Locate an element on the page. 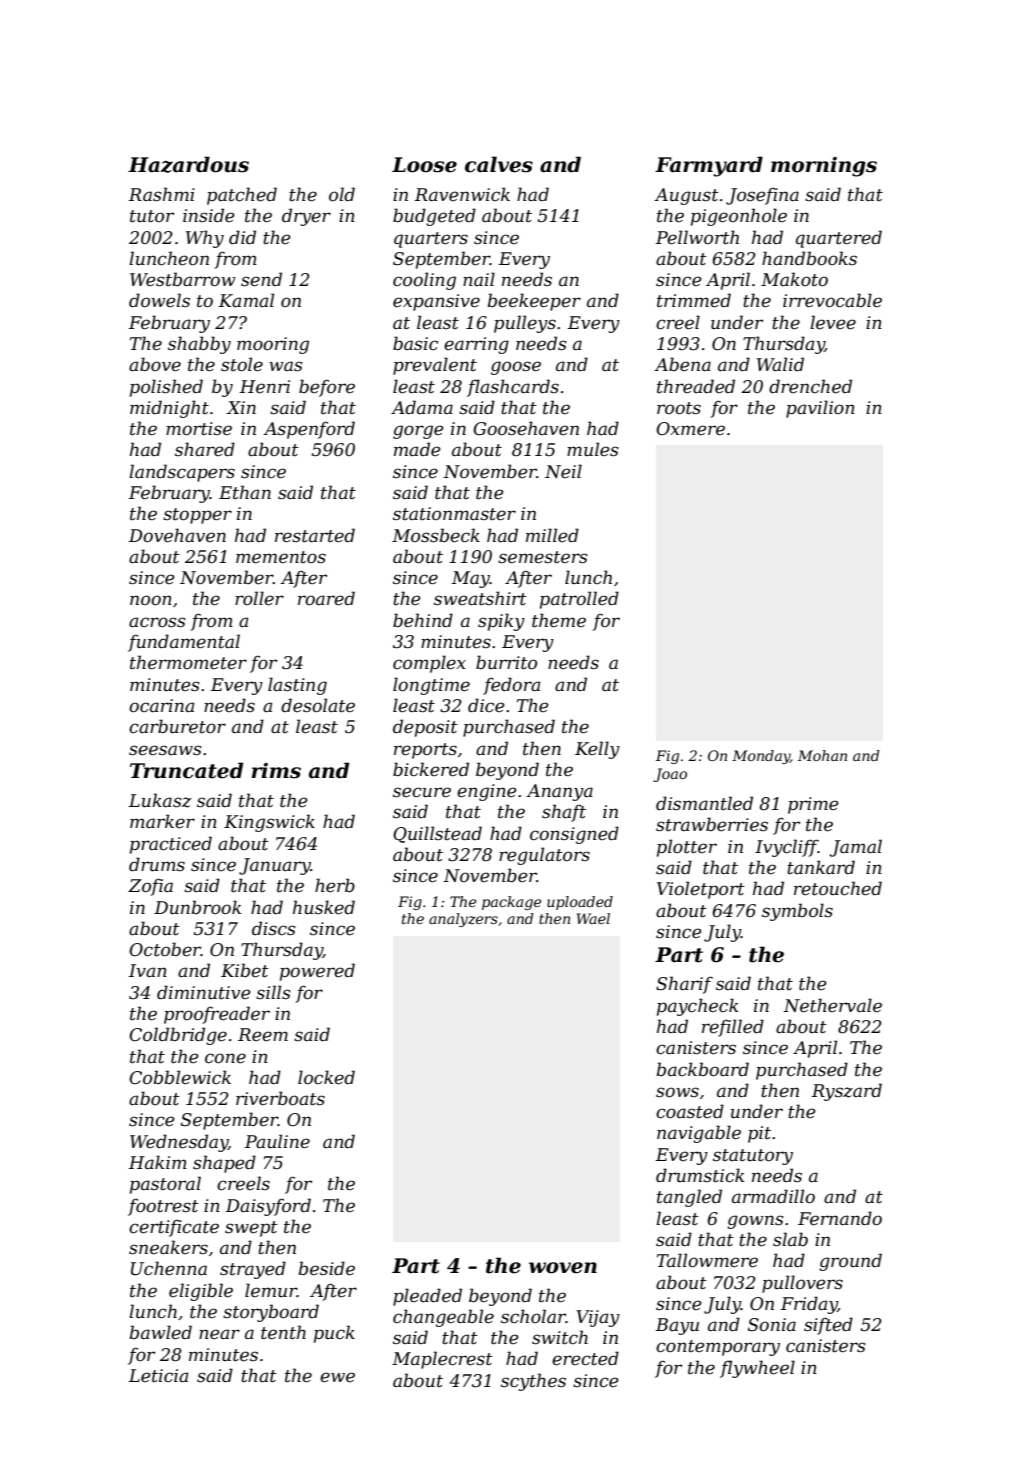  fundamental is located at coordinates (184, 643).
